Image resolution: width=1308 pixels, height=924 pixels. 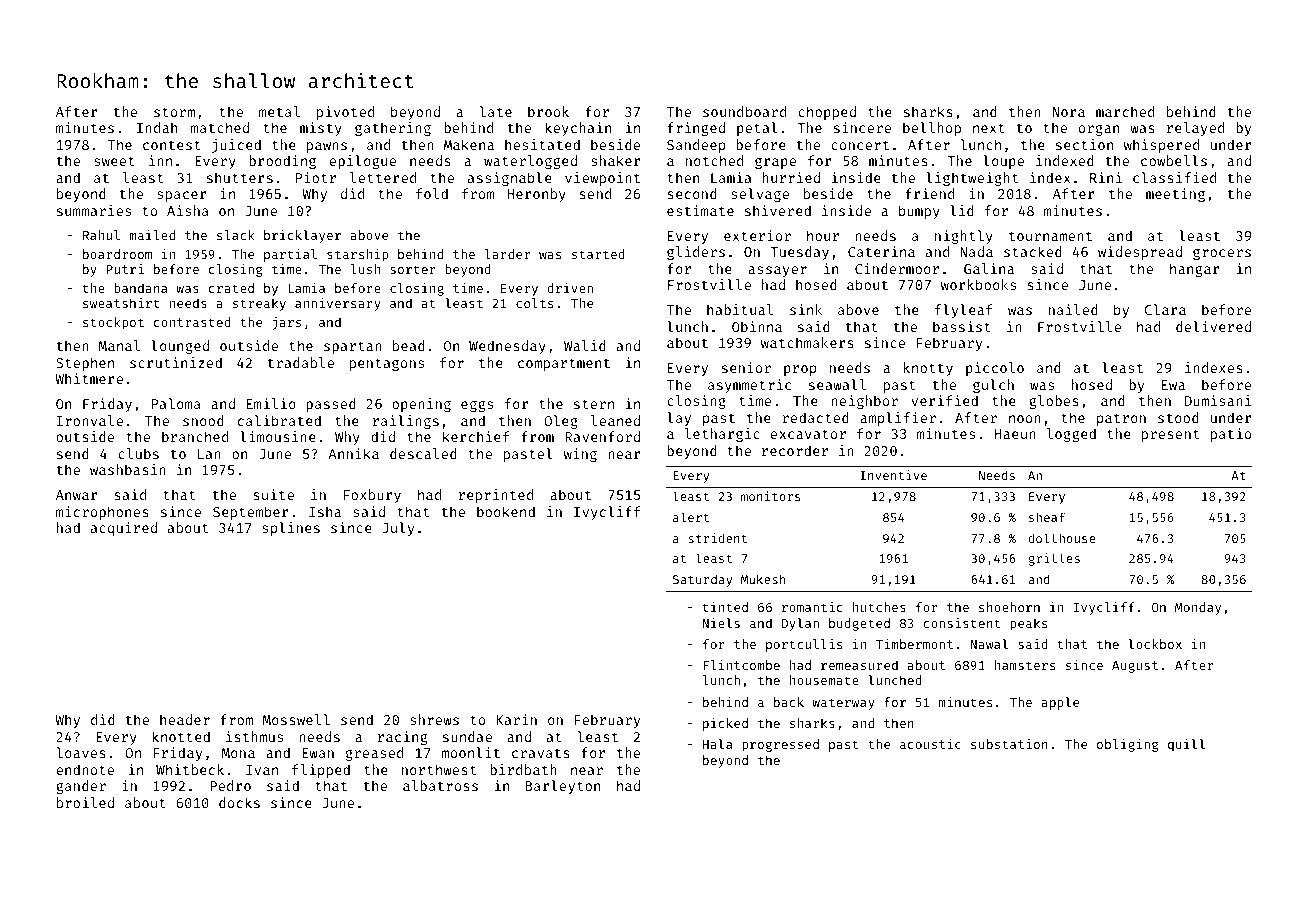 What do you see at coordinates (440, 785) in the screenshot?
I see `albatross` at bounding box center [440, 785].
